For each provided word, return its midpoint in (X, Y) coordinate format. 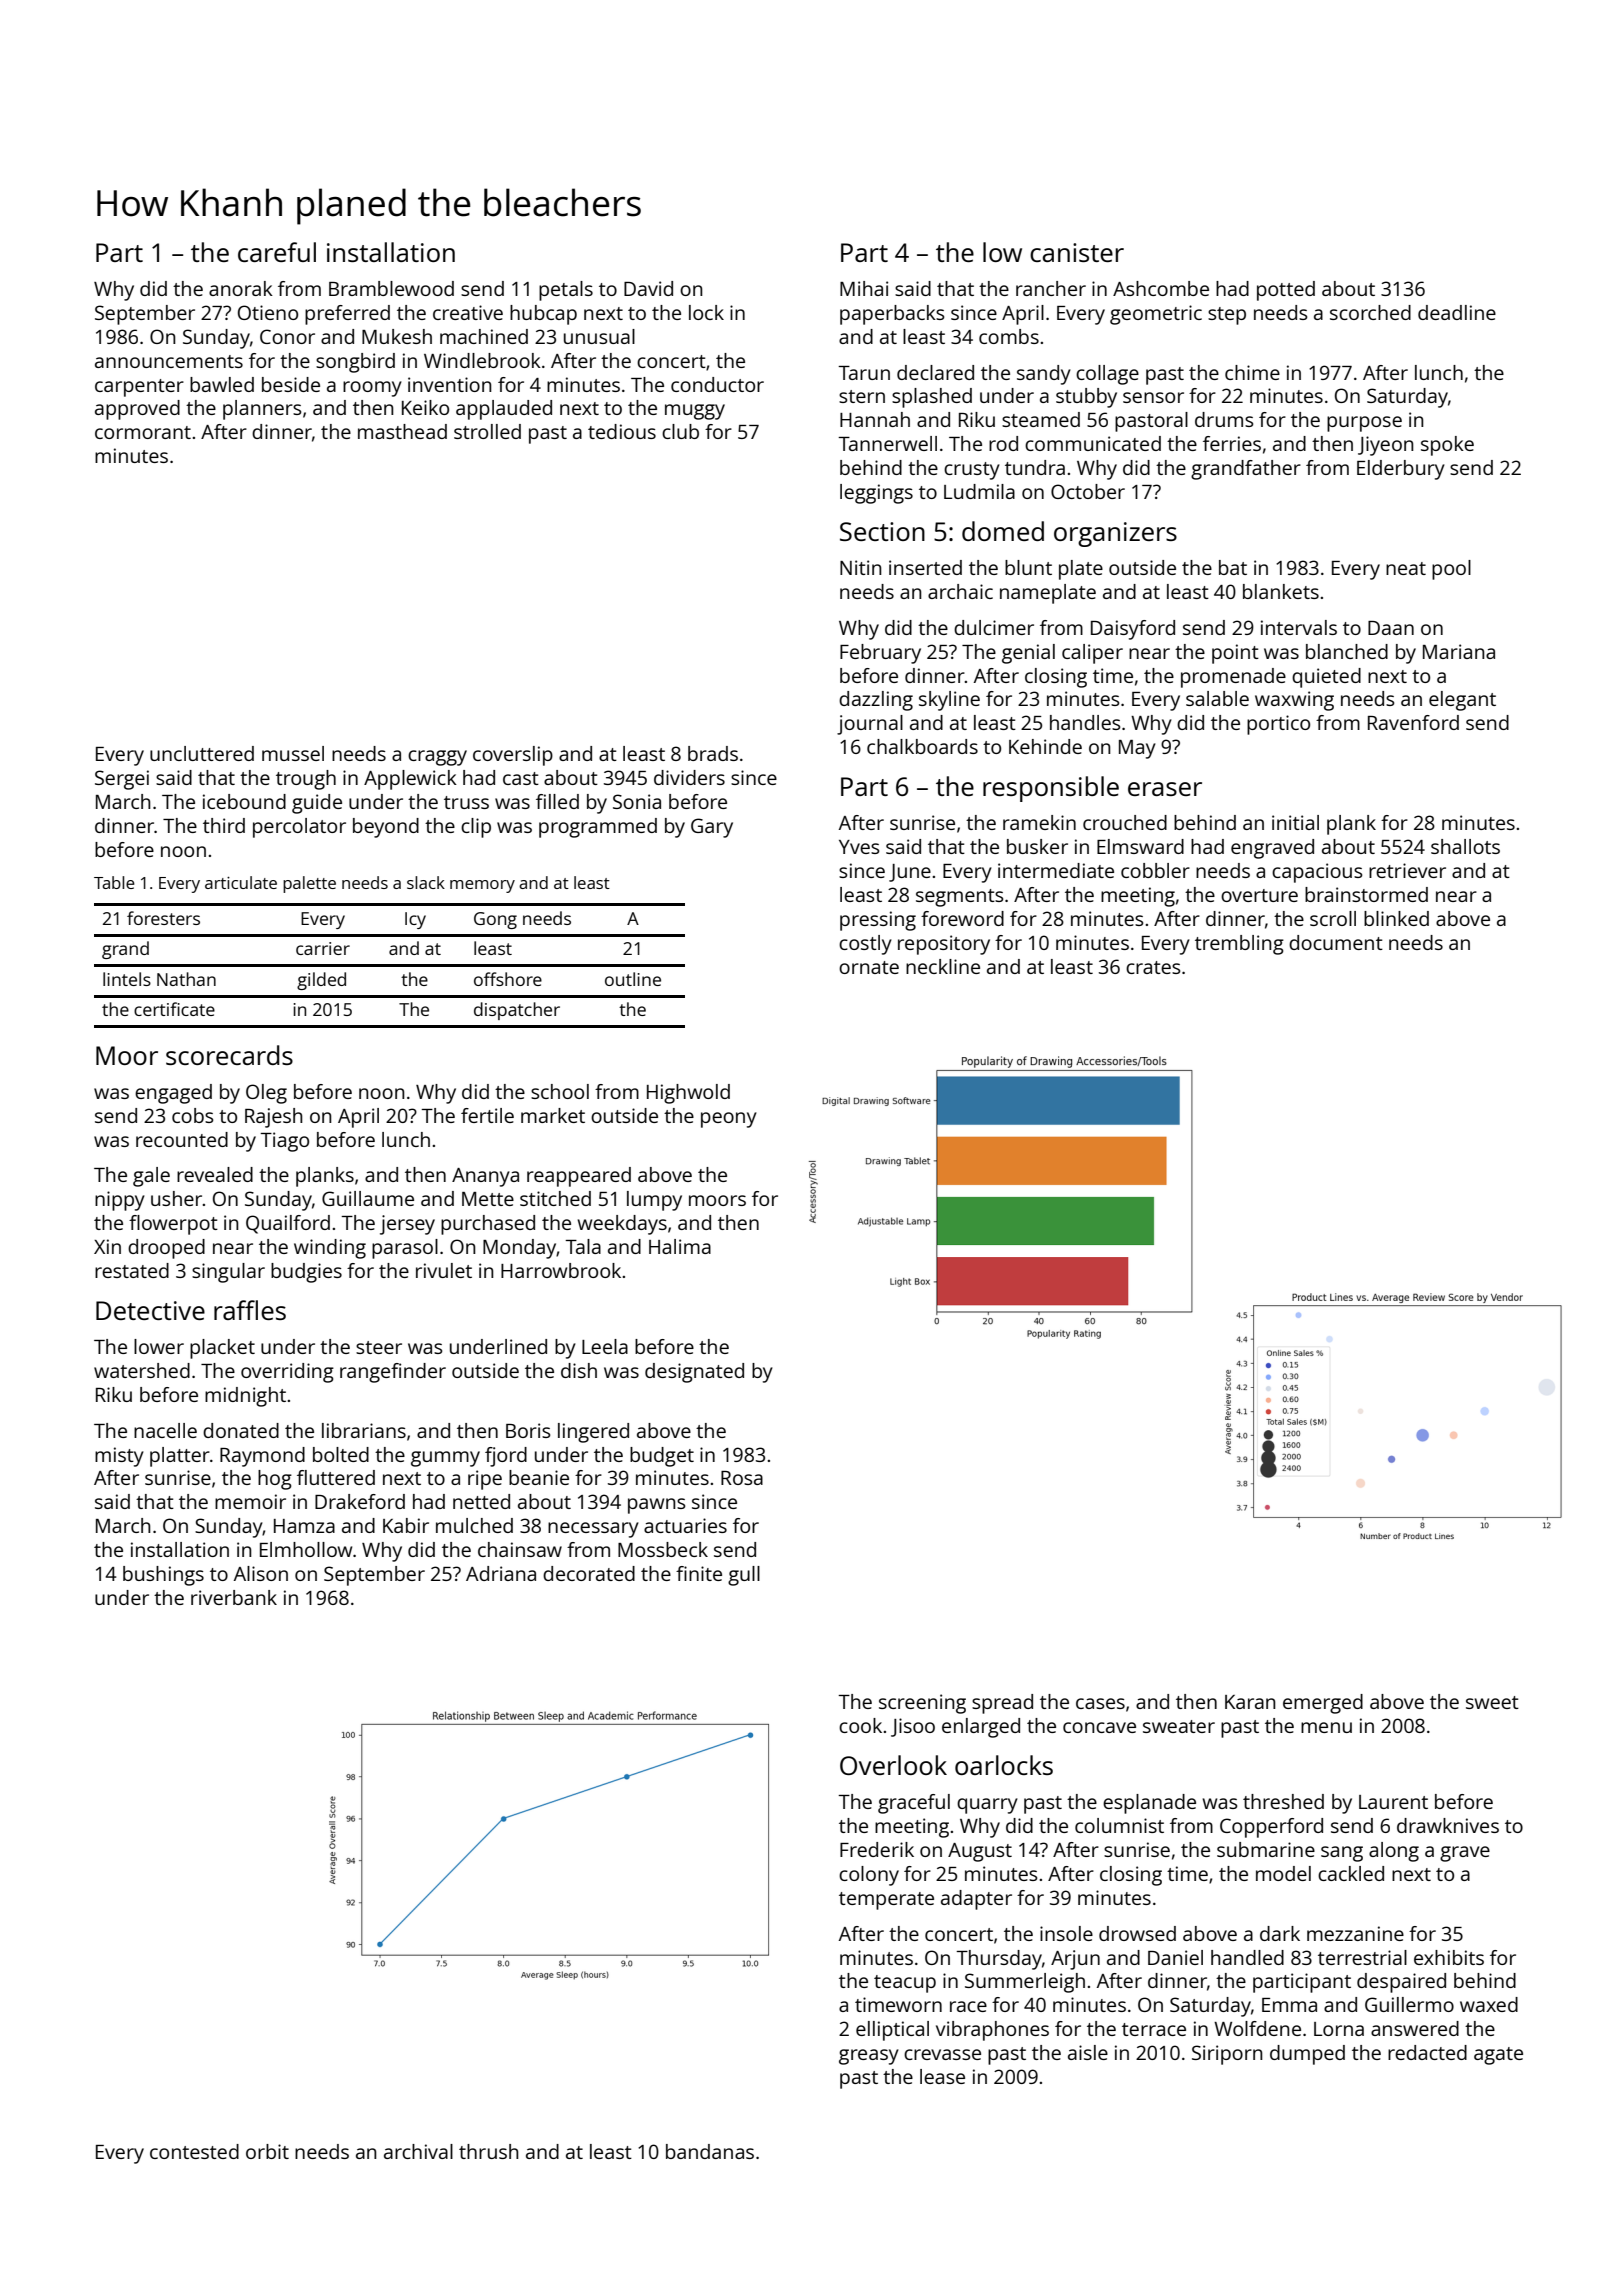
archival (418, 2151)
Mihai (864, 288)
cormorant (143, 432)
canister (1077, 252)
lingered (593, 1433)
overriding (287, 1373)
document (1336, 942)
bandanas (710, 2151)
